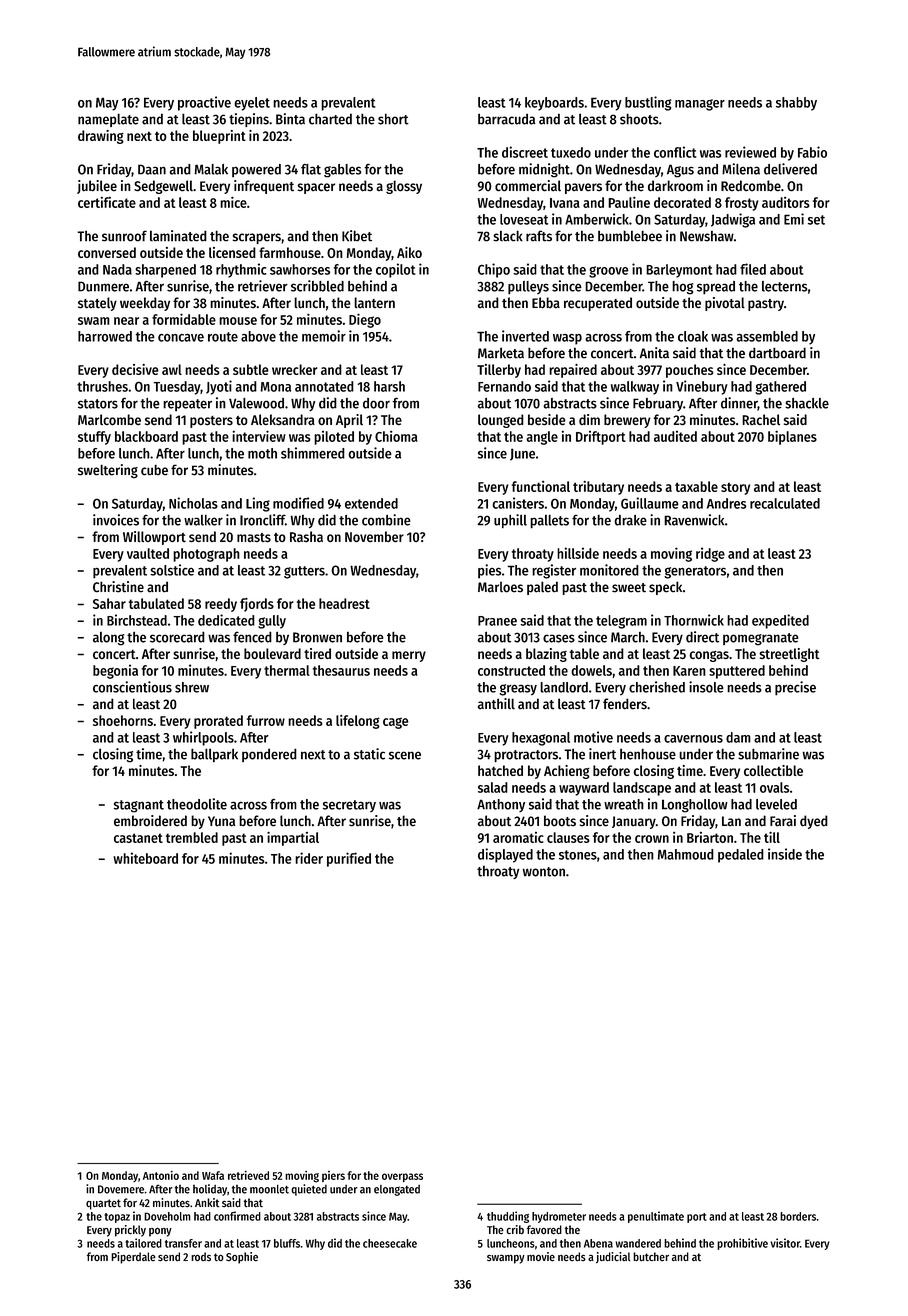 The height and width of the screenshot is (1316, 908). Describe the element at coordinates (591, 670) in the screenshot. I see `dowels` at that location.
